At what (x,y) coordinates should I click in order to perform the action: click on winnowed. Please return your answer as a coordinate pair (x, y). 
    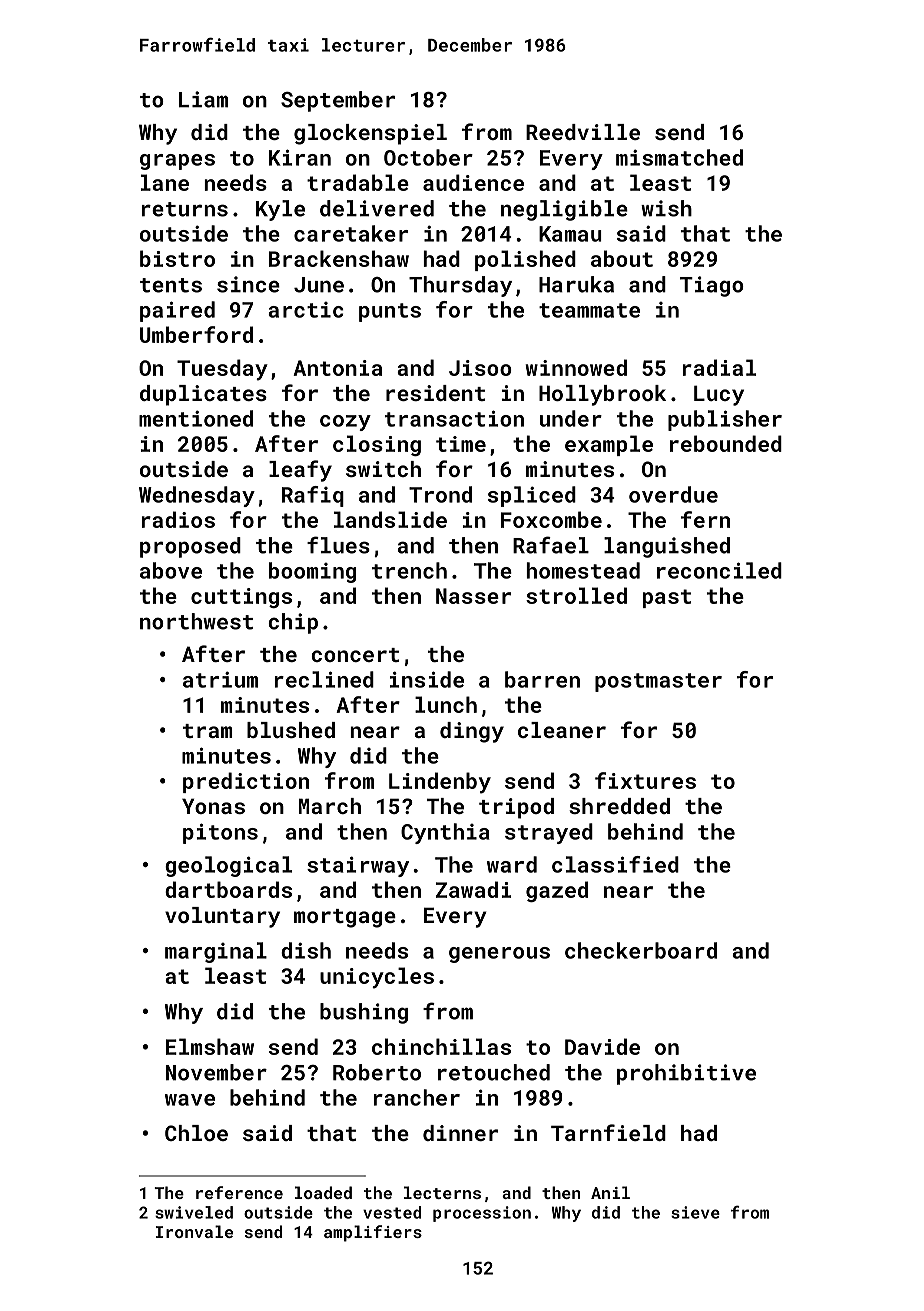
    Looking at the image, I should click on (576, 367).
